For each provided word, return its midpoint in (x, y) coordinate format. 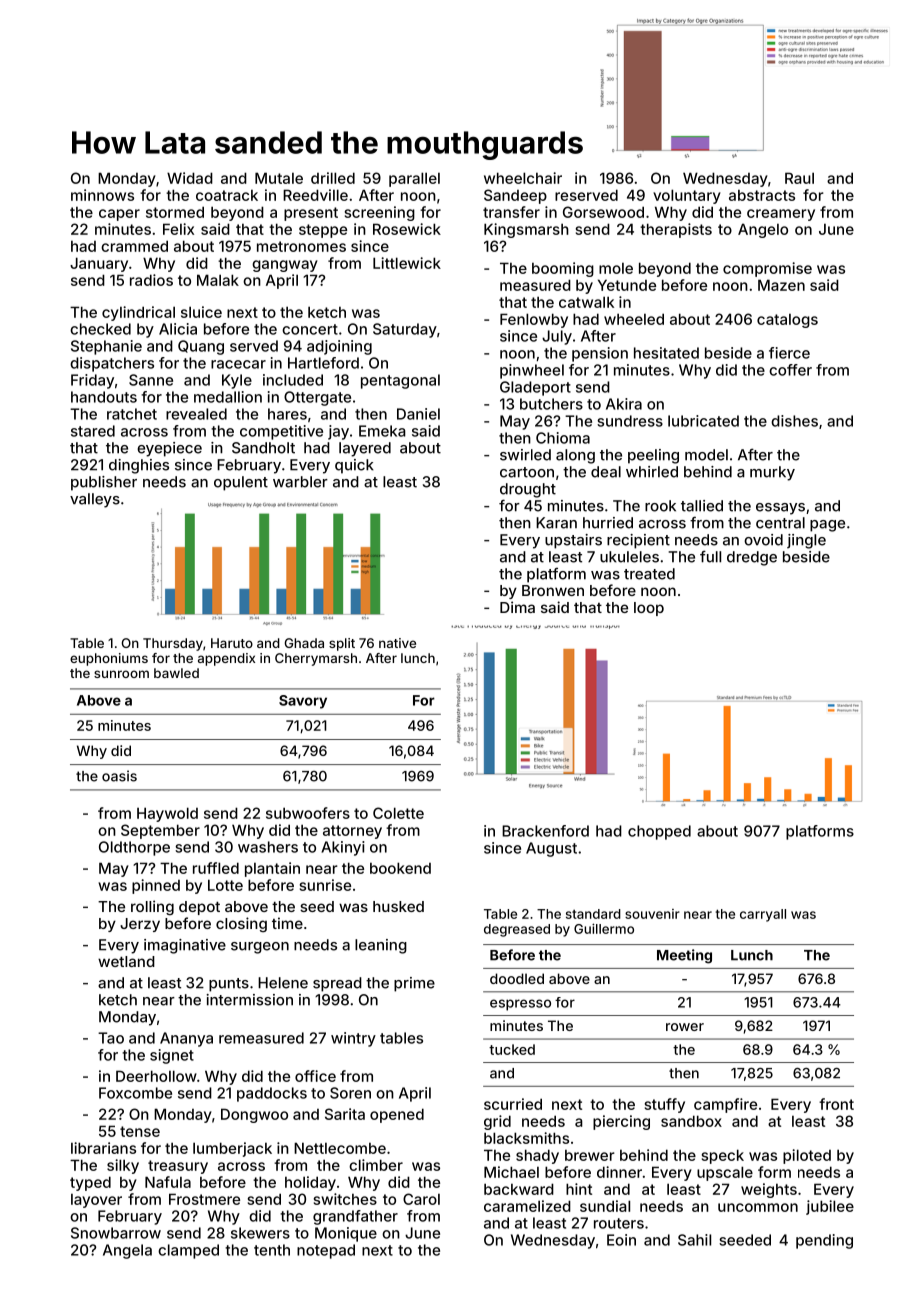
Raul (799, 178)
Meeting (684, 956)
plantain (272, 869)
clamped (188, 1251)
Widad (190, 178)
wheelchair (523, 178)
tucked (512, 1049)
